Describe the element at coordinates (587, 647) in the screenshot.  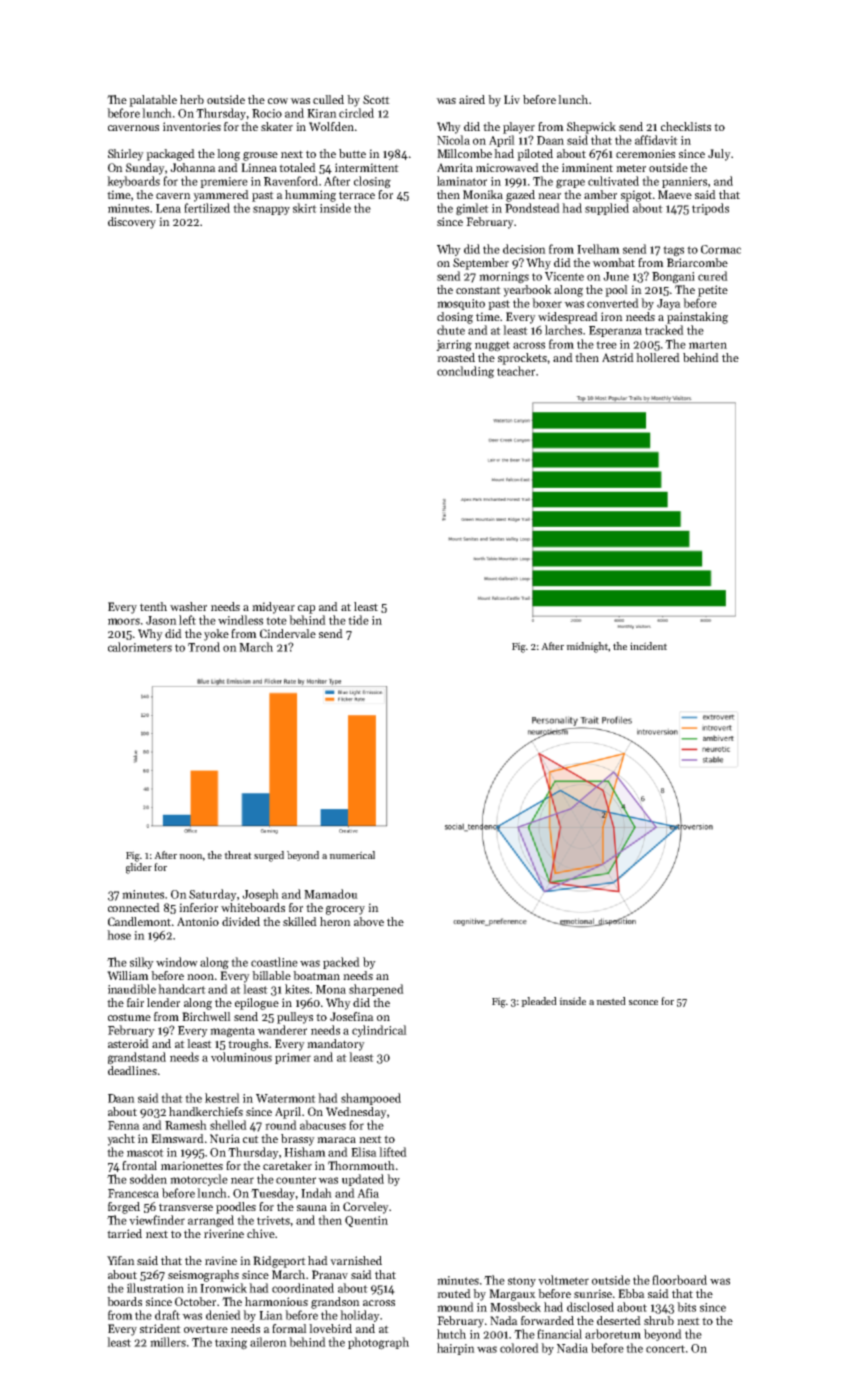
I see `midnight` at that location.
